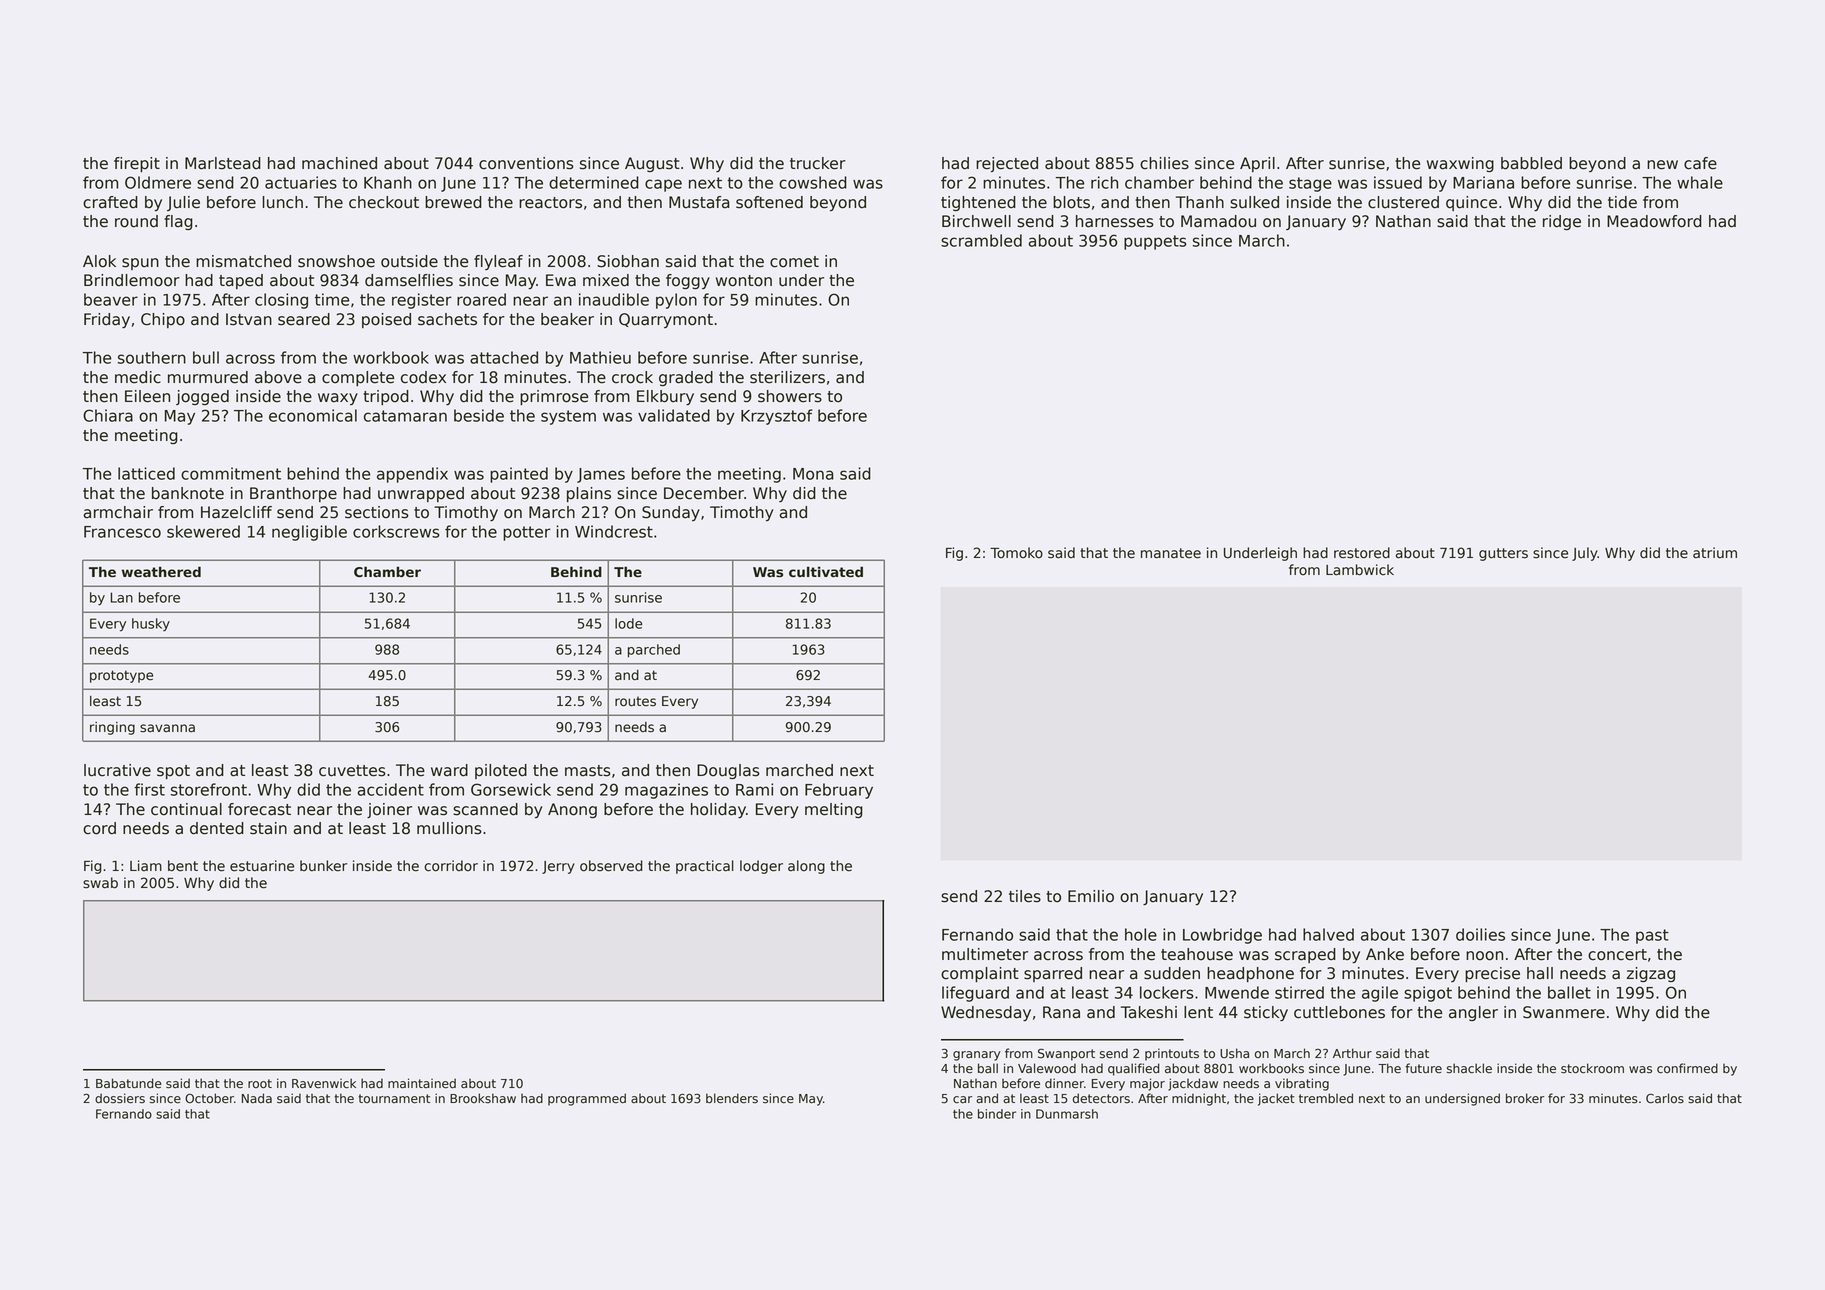 This screenshot has height=1290, width=1825. What do you see at coordinates (839, 791) in the screenshot?
I see `February` at bounding box center [839, 791].
